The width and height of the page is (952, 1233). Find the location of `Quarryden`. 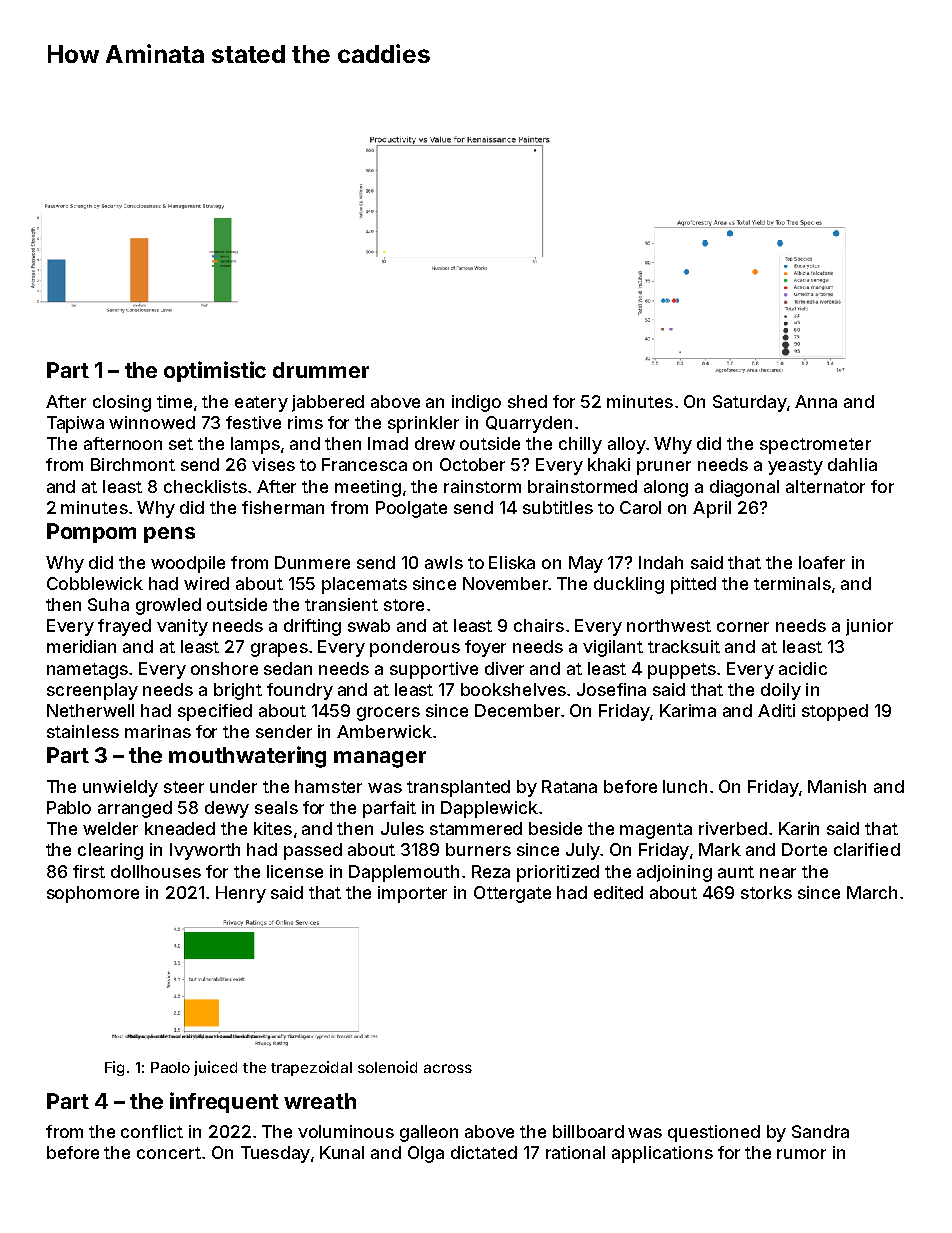

Quarryden is located at coordinates (529, 424).
